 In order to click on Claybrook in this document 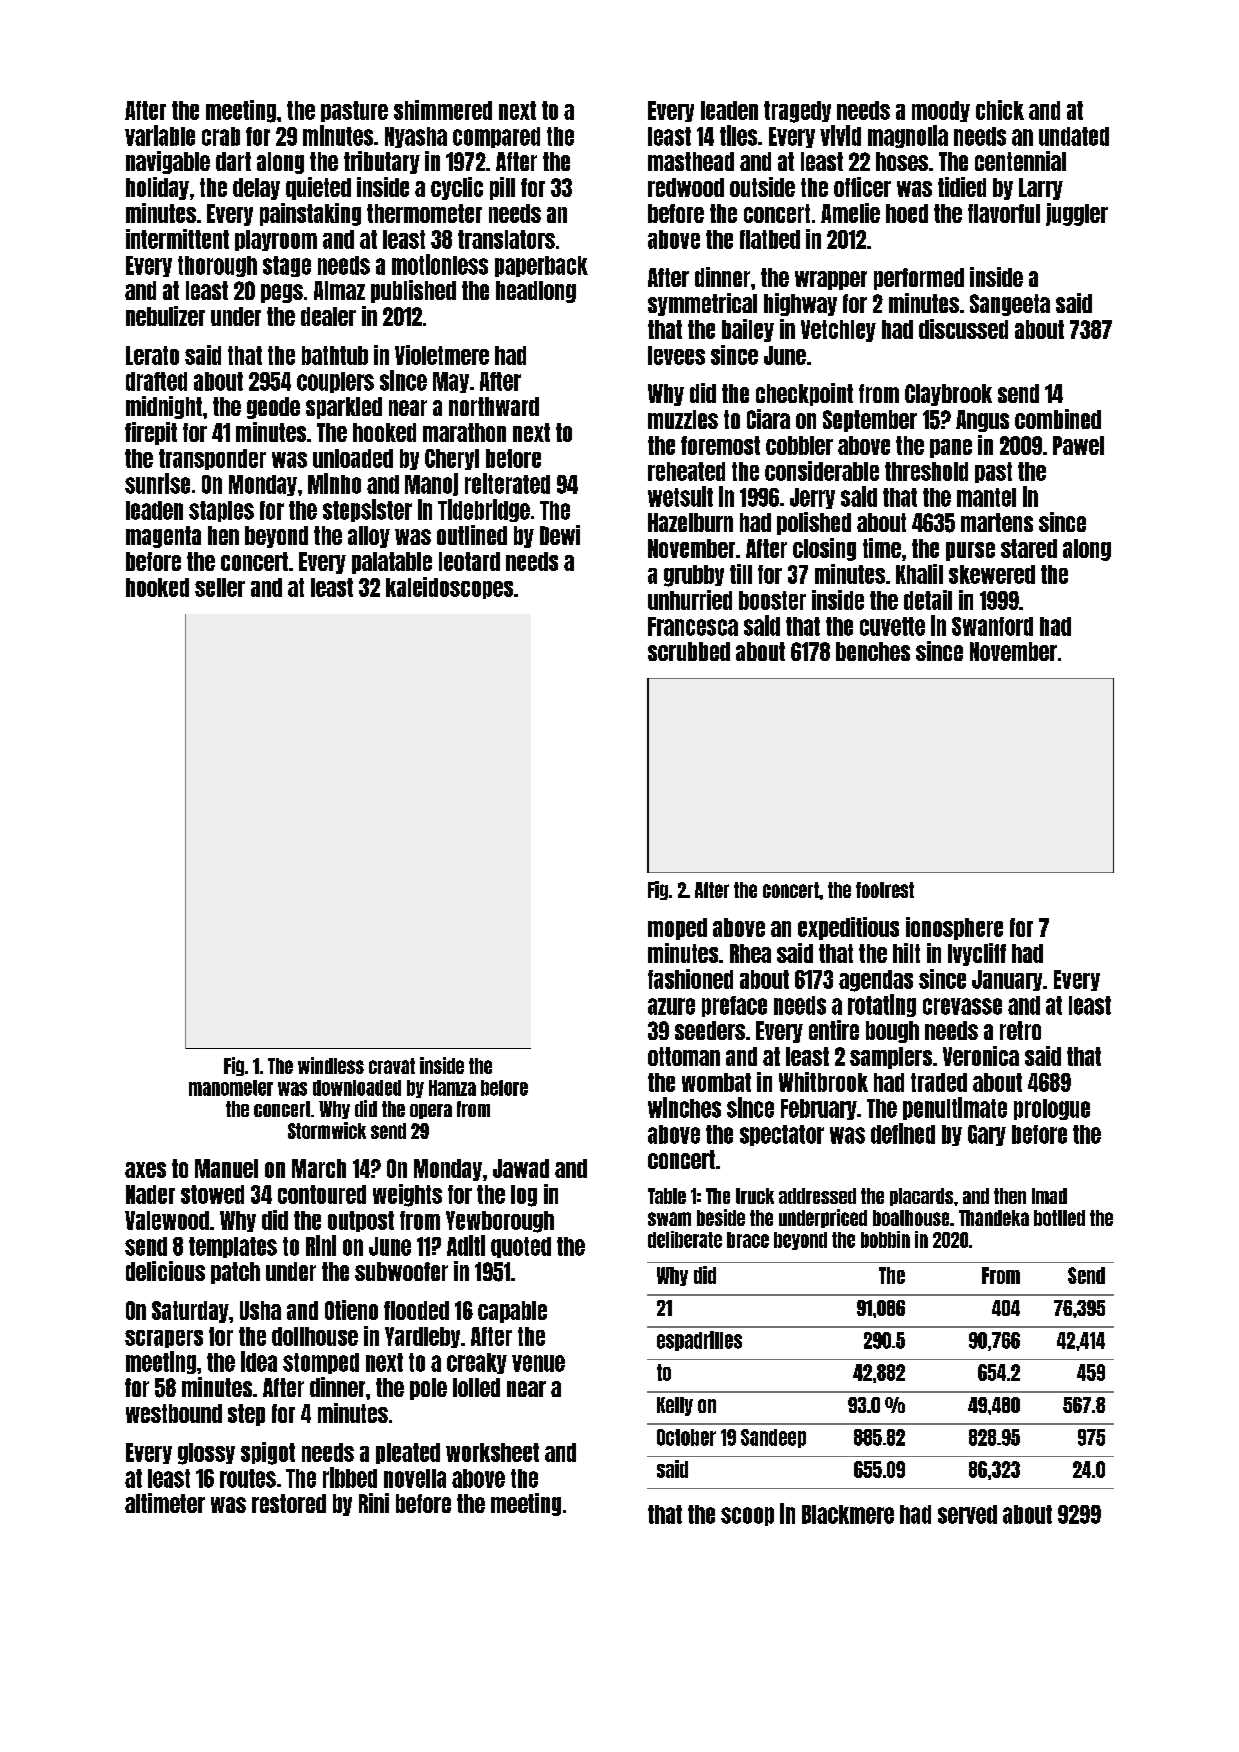, I will do `click(948, 395)`.
